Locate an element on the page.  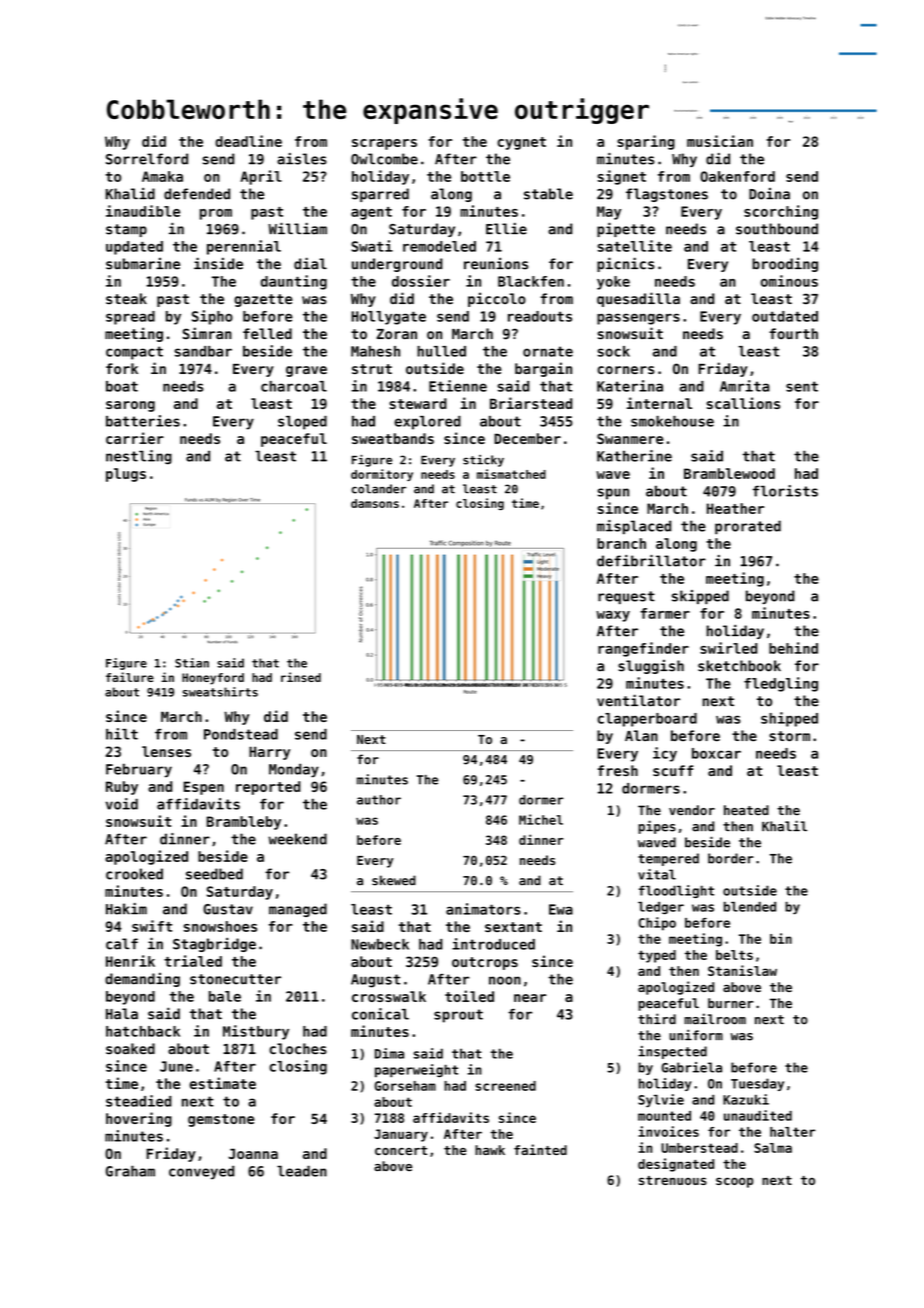
seedbed is located at coordinates (214, 874).
